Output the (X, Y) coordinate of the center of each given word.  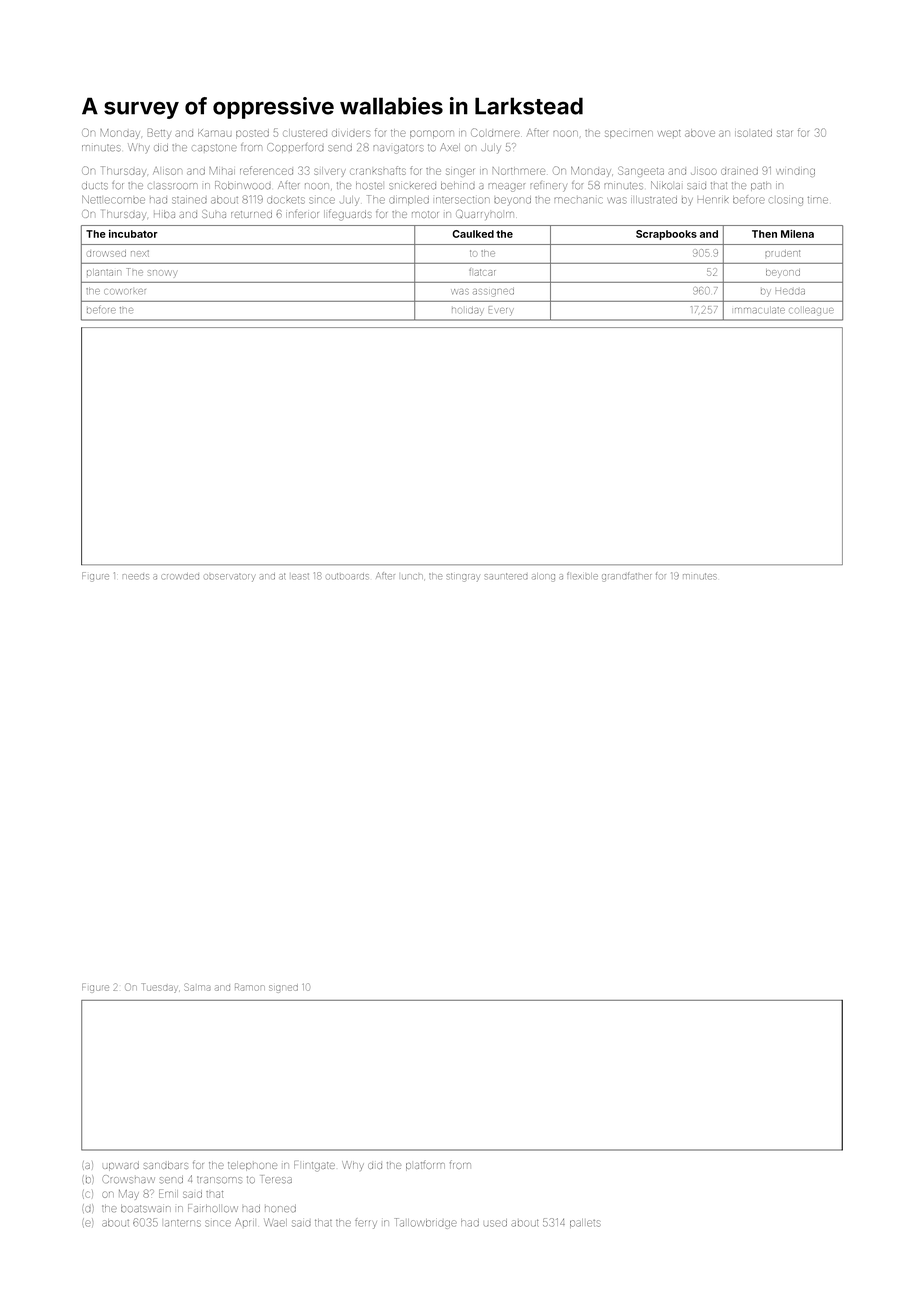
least (300, 576)
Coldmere (495, 132)
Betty (159, 133)
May (129, 1195)
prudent (782, 253)
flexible (582, 576)
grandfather (626, 577)
